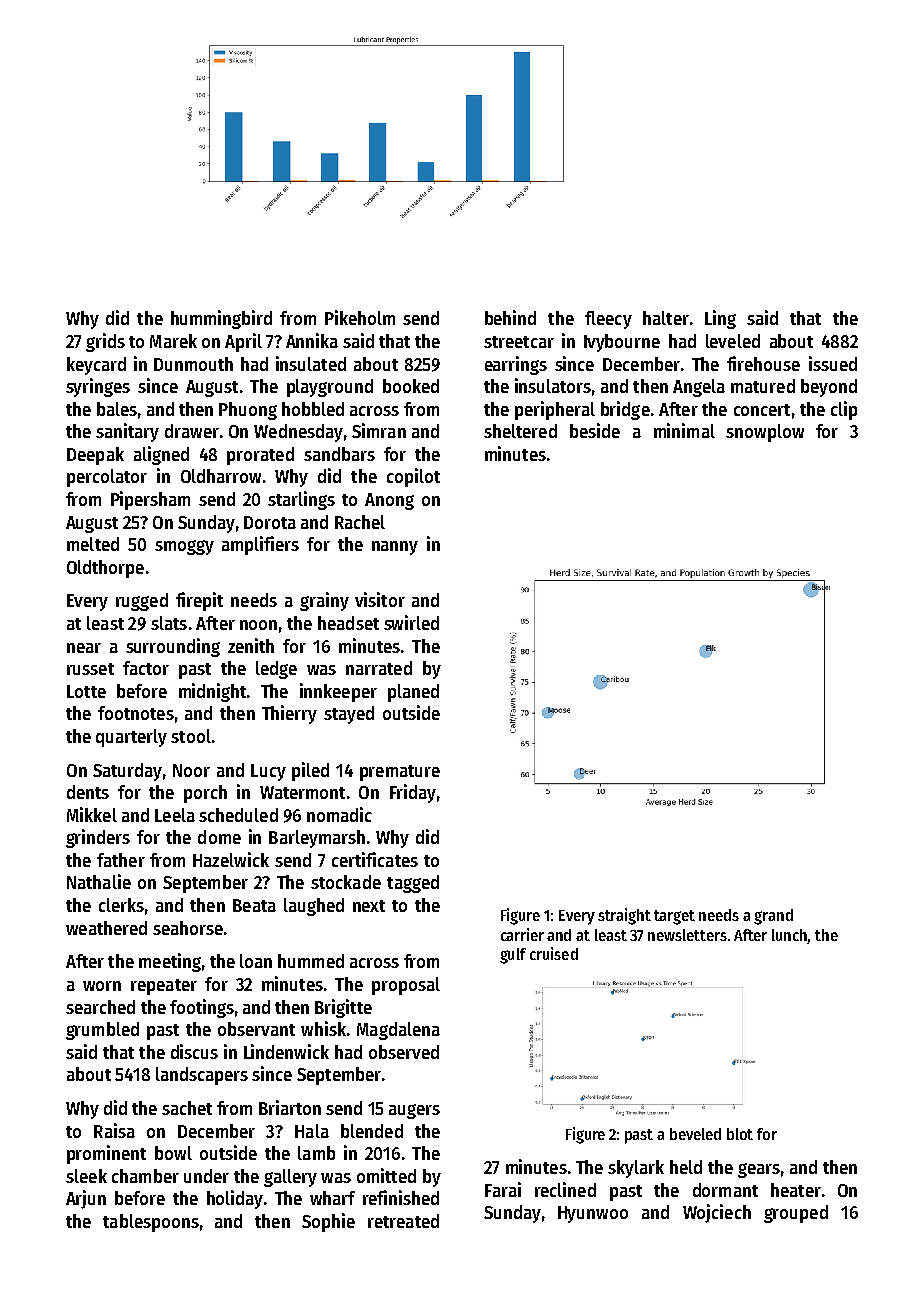  I want to click on firepit, so click(199, 601).
